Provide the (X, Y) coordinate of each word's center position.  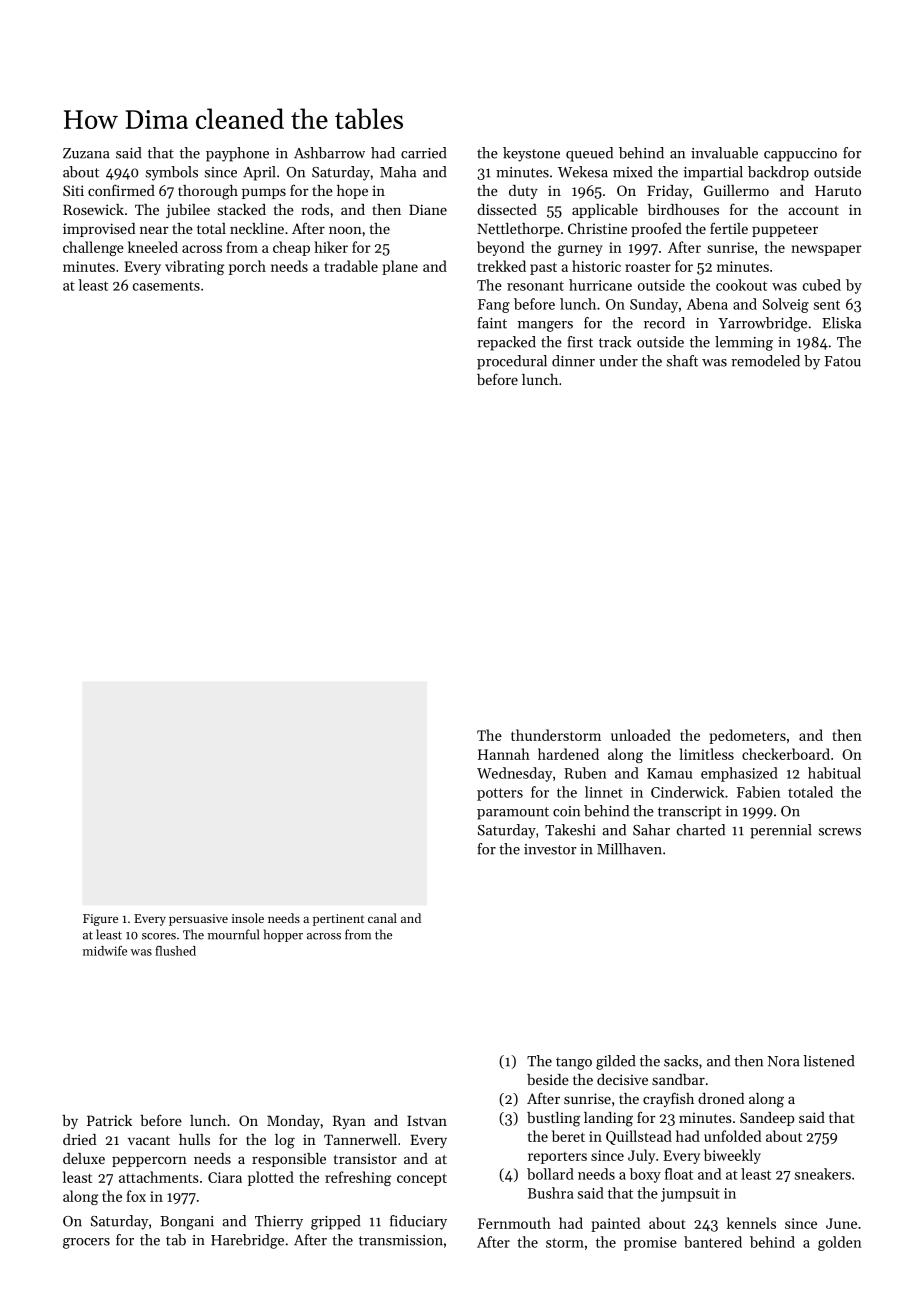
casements (166, 286)
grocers (86, 1243)
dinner (573, 361)
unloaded (641, 735)
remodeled (765, 361)
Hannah (504, 754)
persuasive (198, 920)
